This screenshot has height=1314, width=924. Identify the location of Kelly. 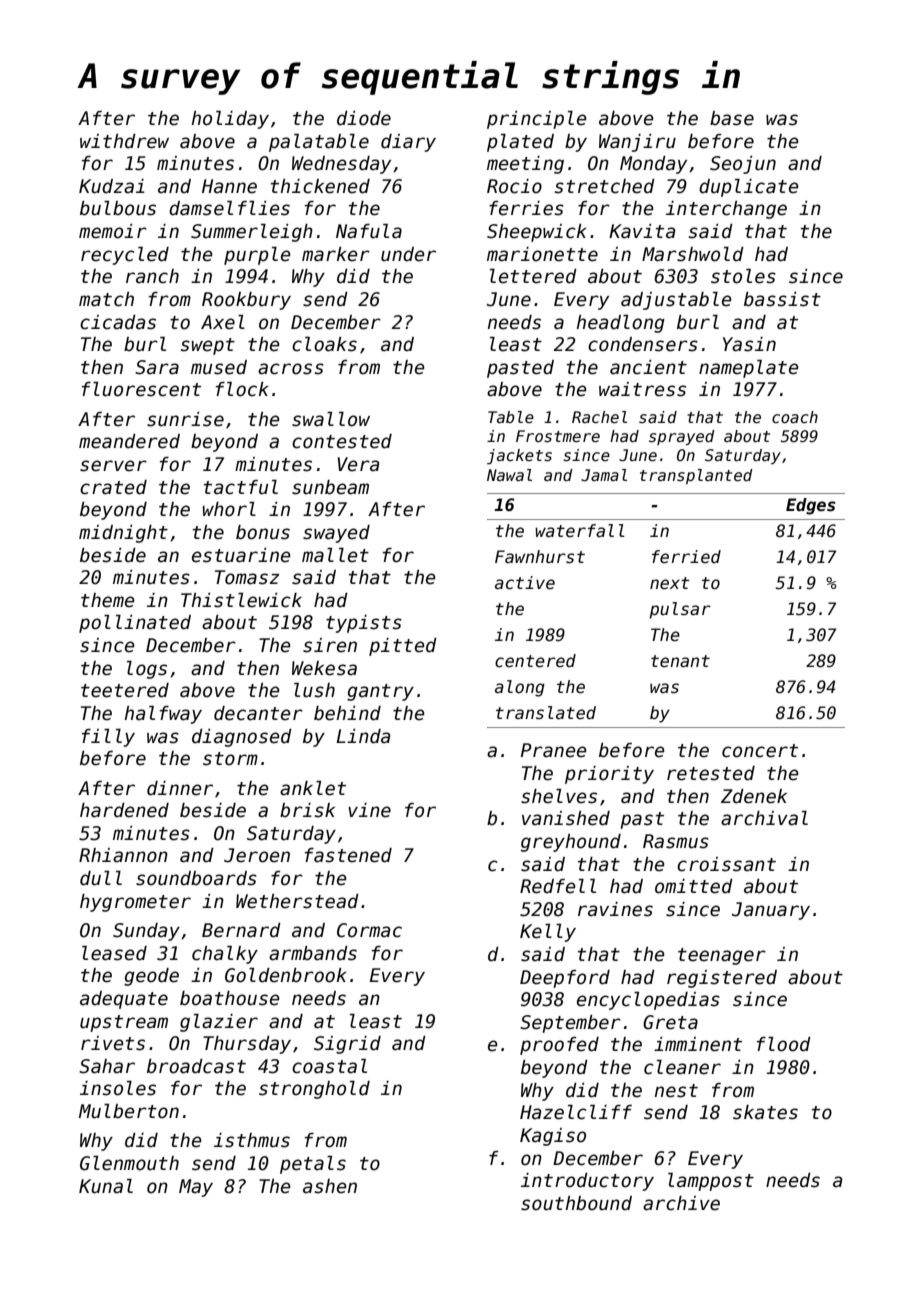
(548, 933).
